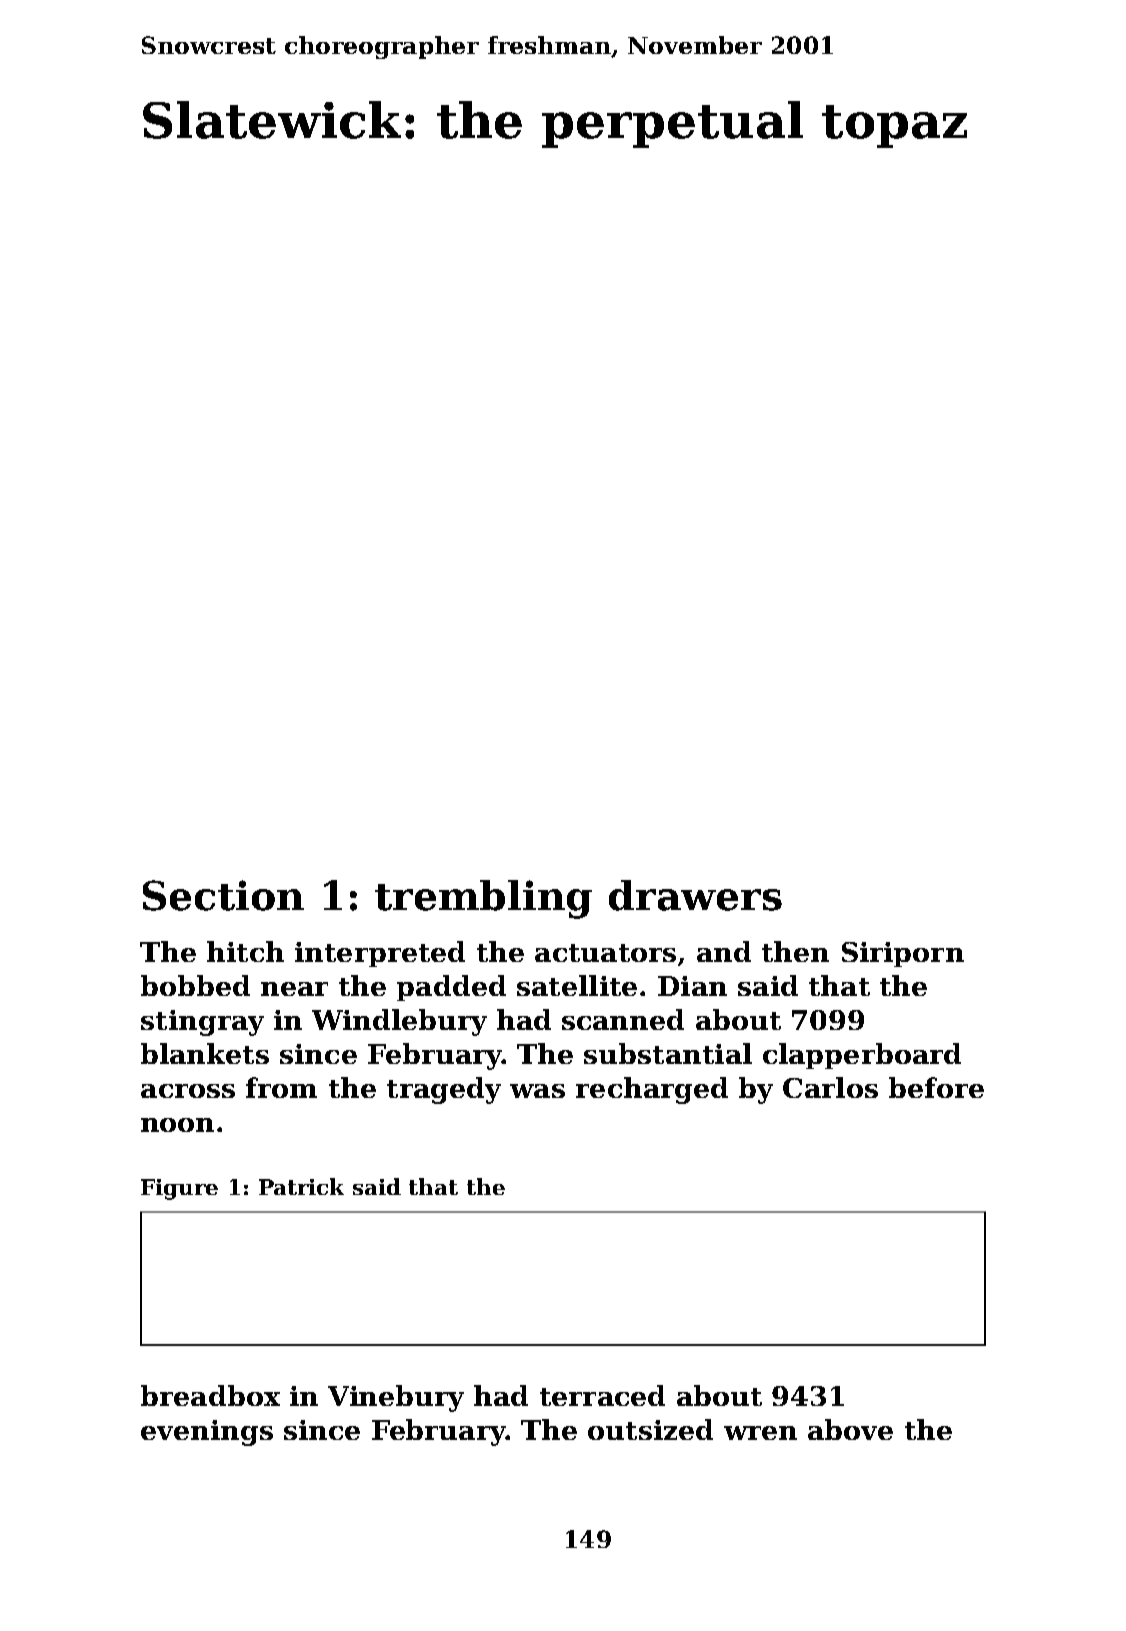  I want to click on Vinebury, so click(396, 1398).
